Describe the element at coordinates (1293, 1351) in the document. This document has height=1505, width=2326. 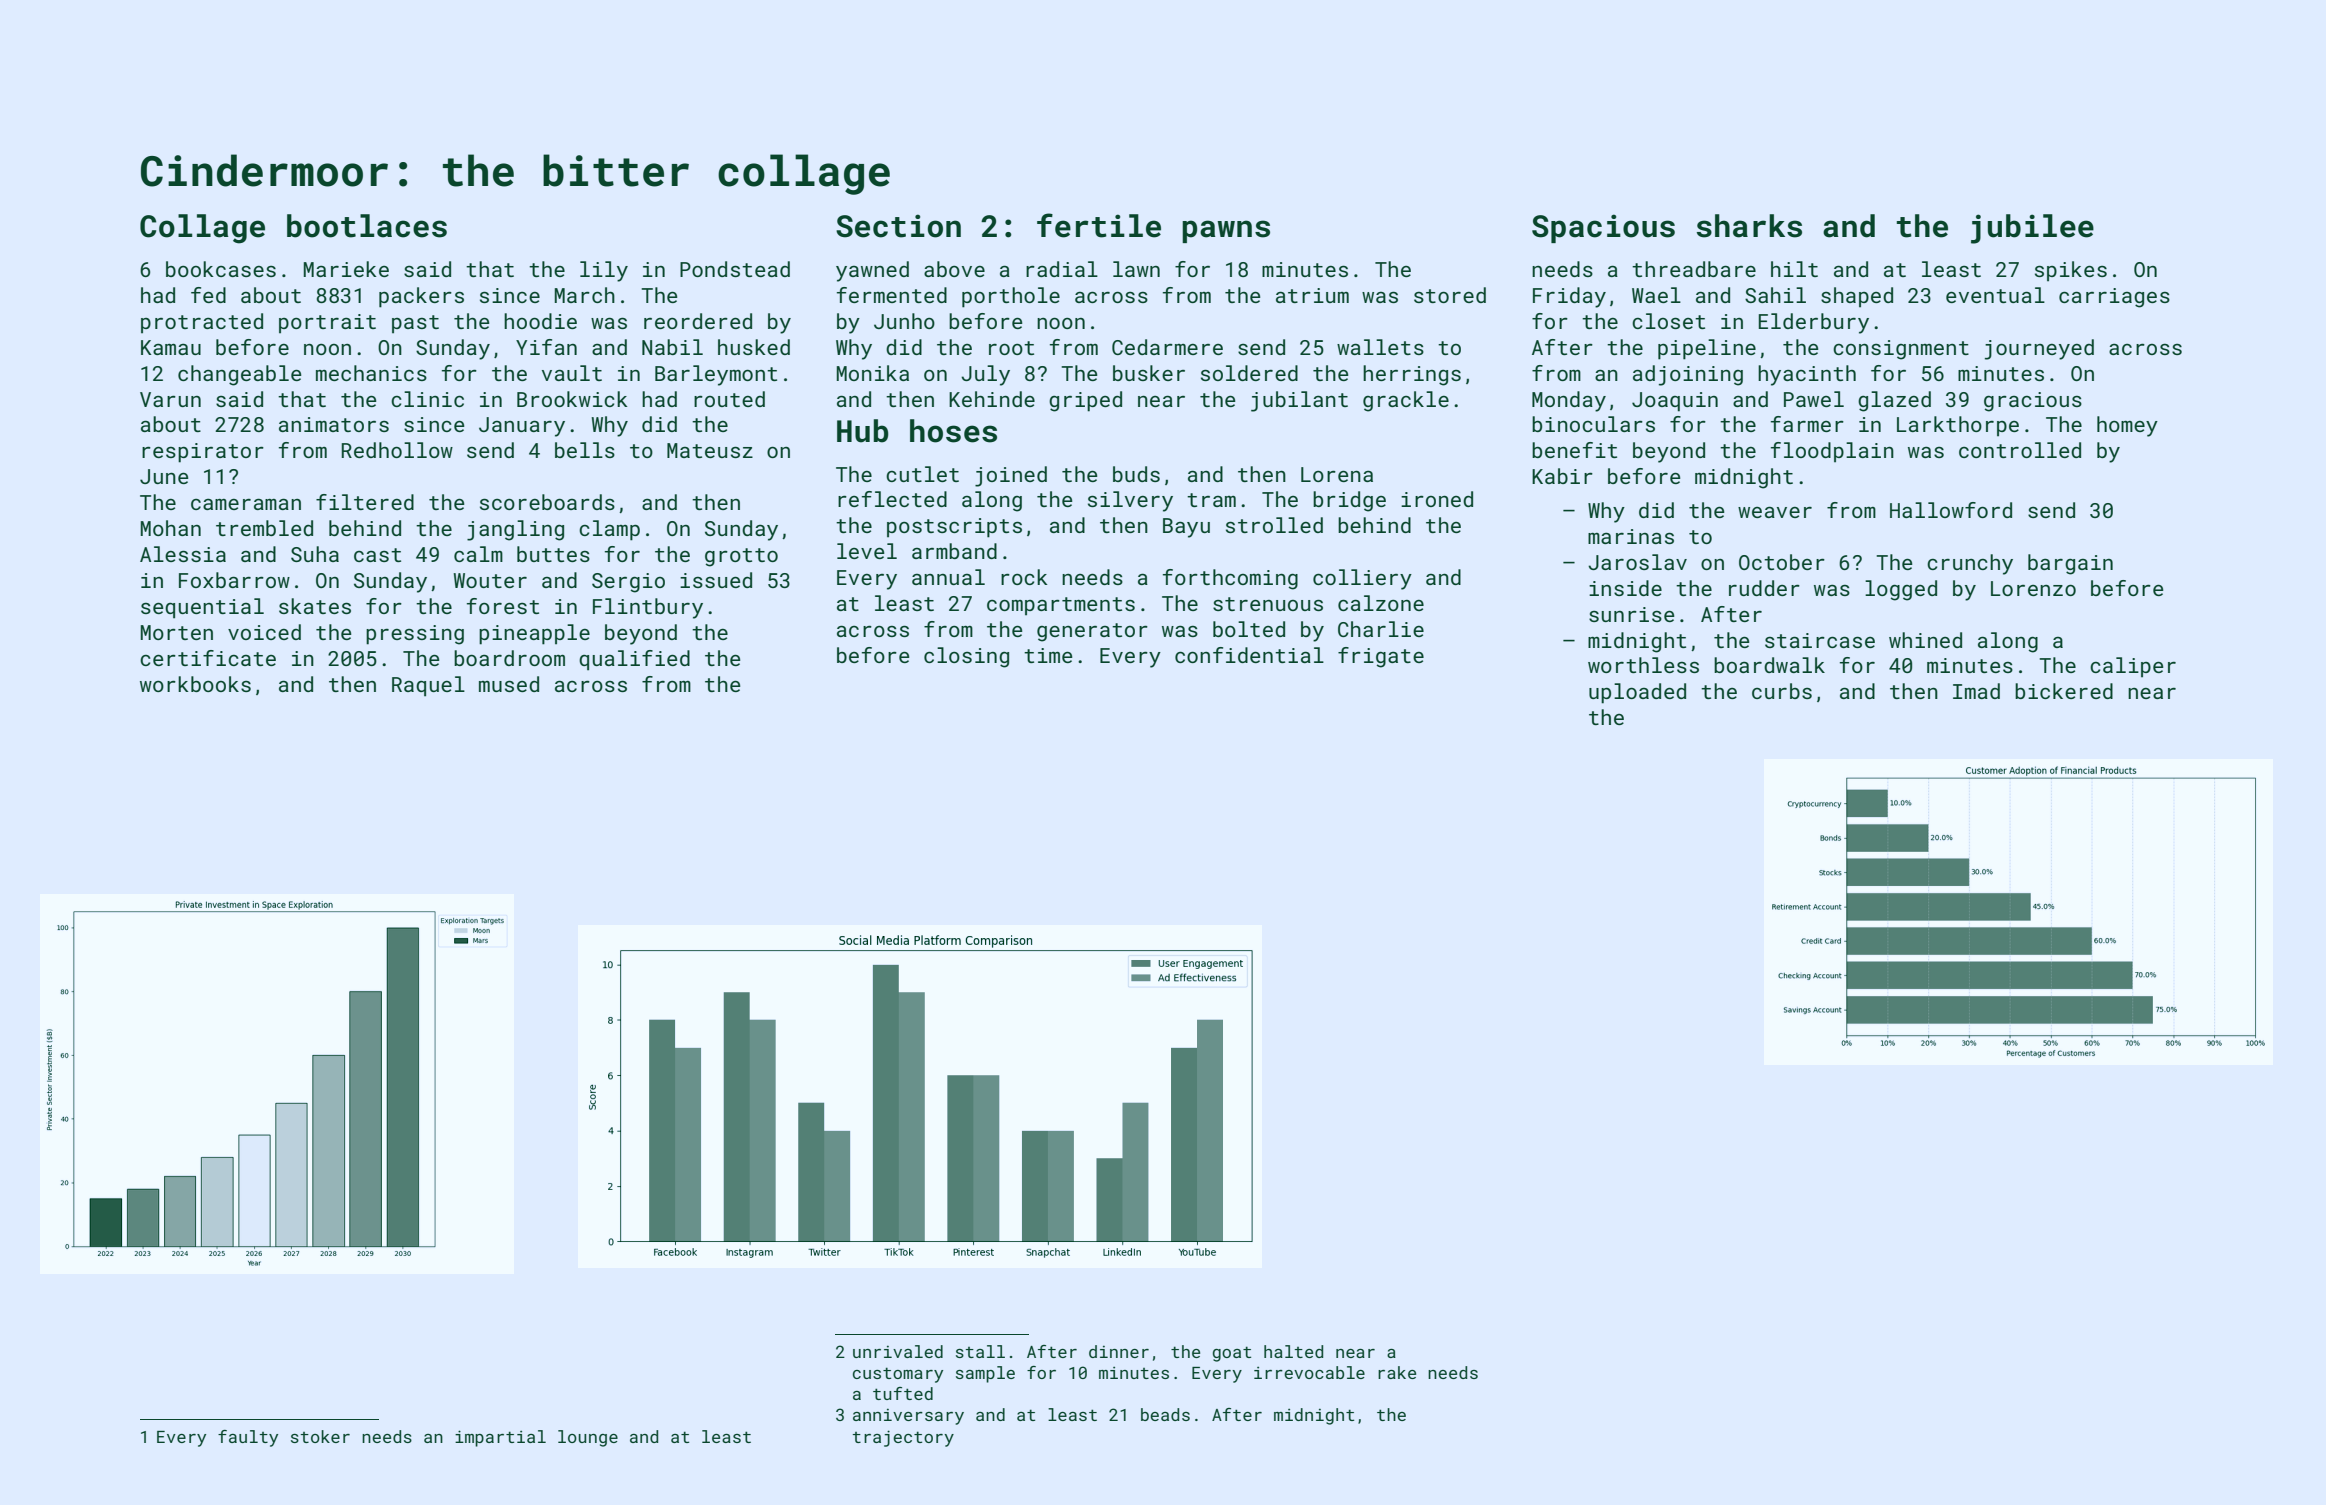
I see `halted` at that location.
